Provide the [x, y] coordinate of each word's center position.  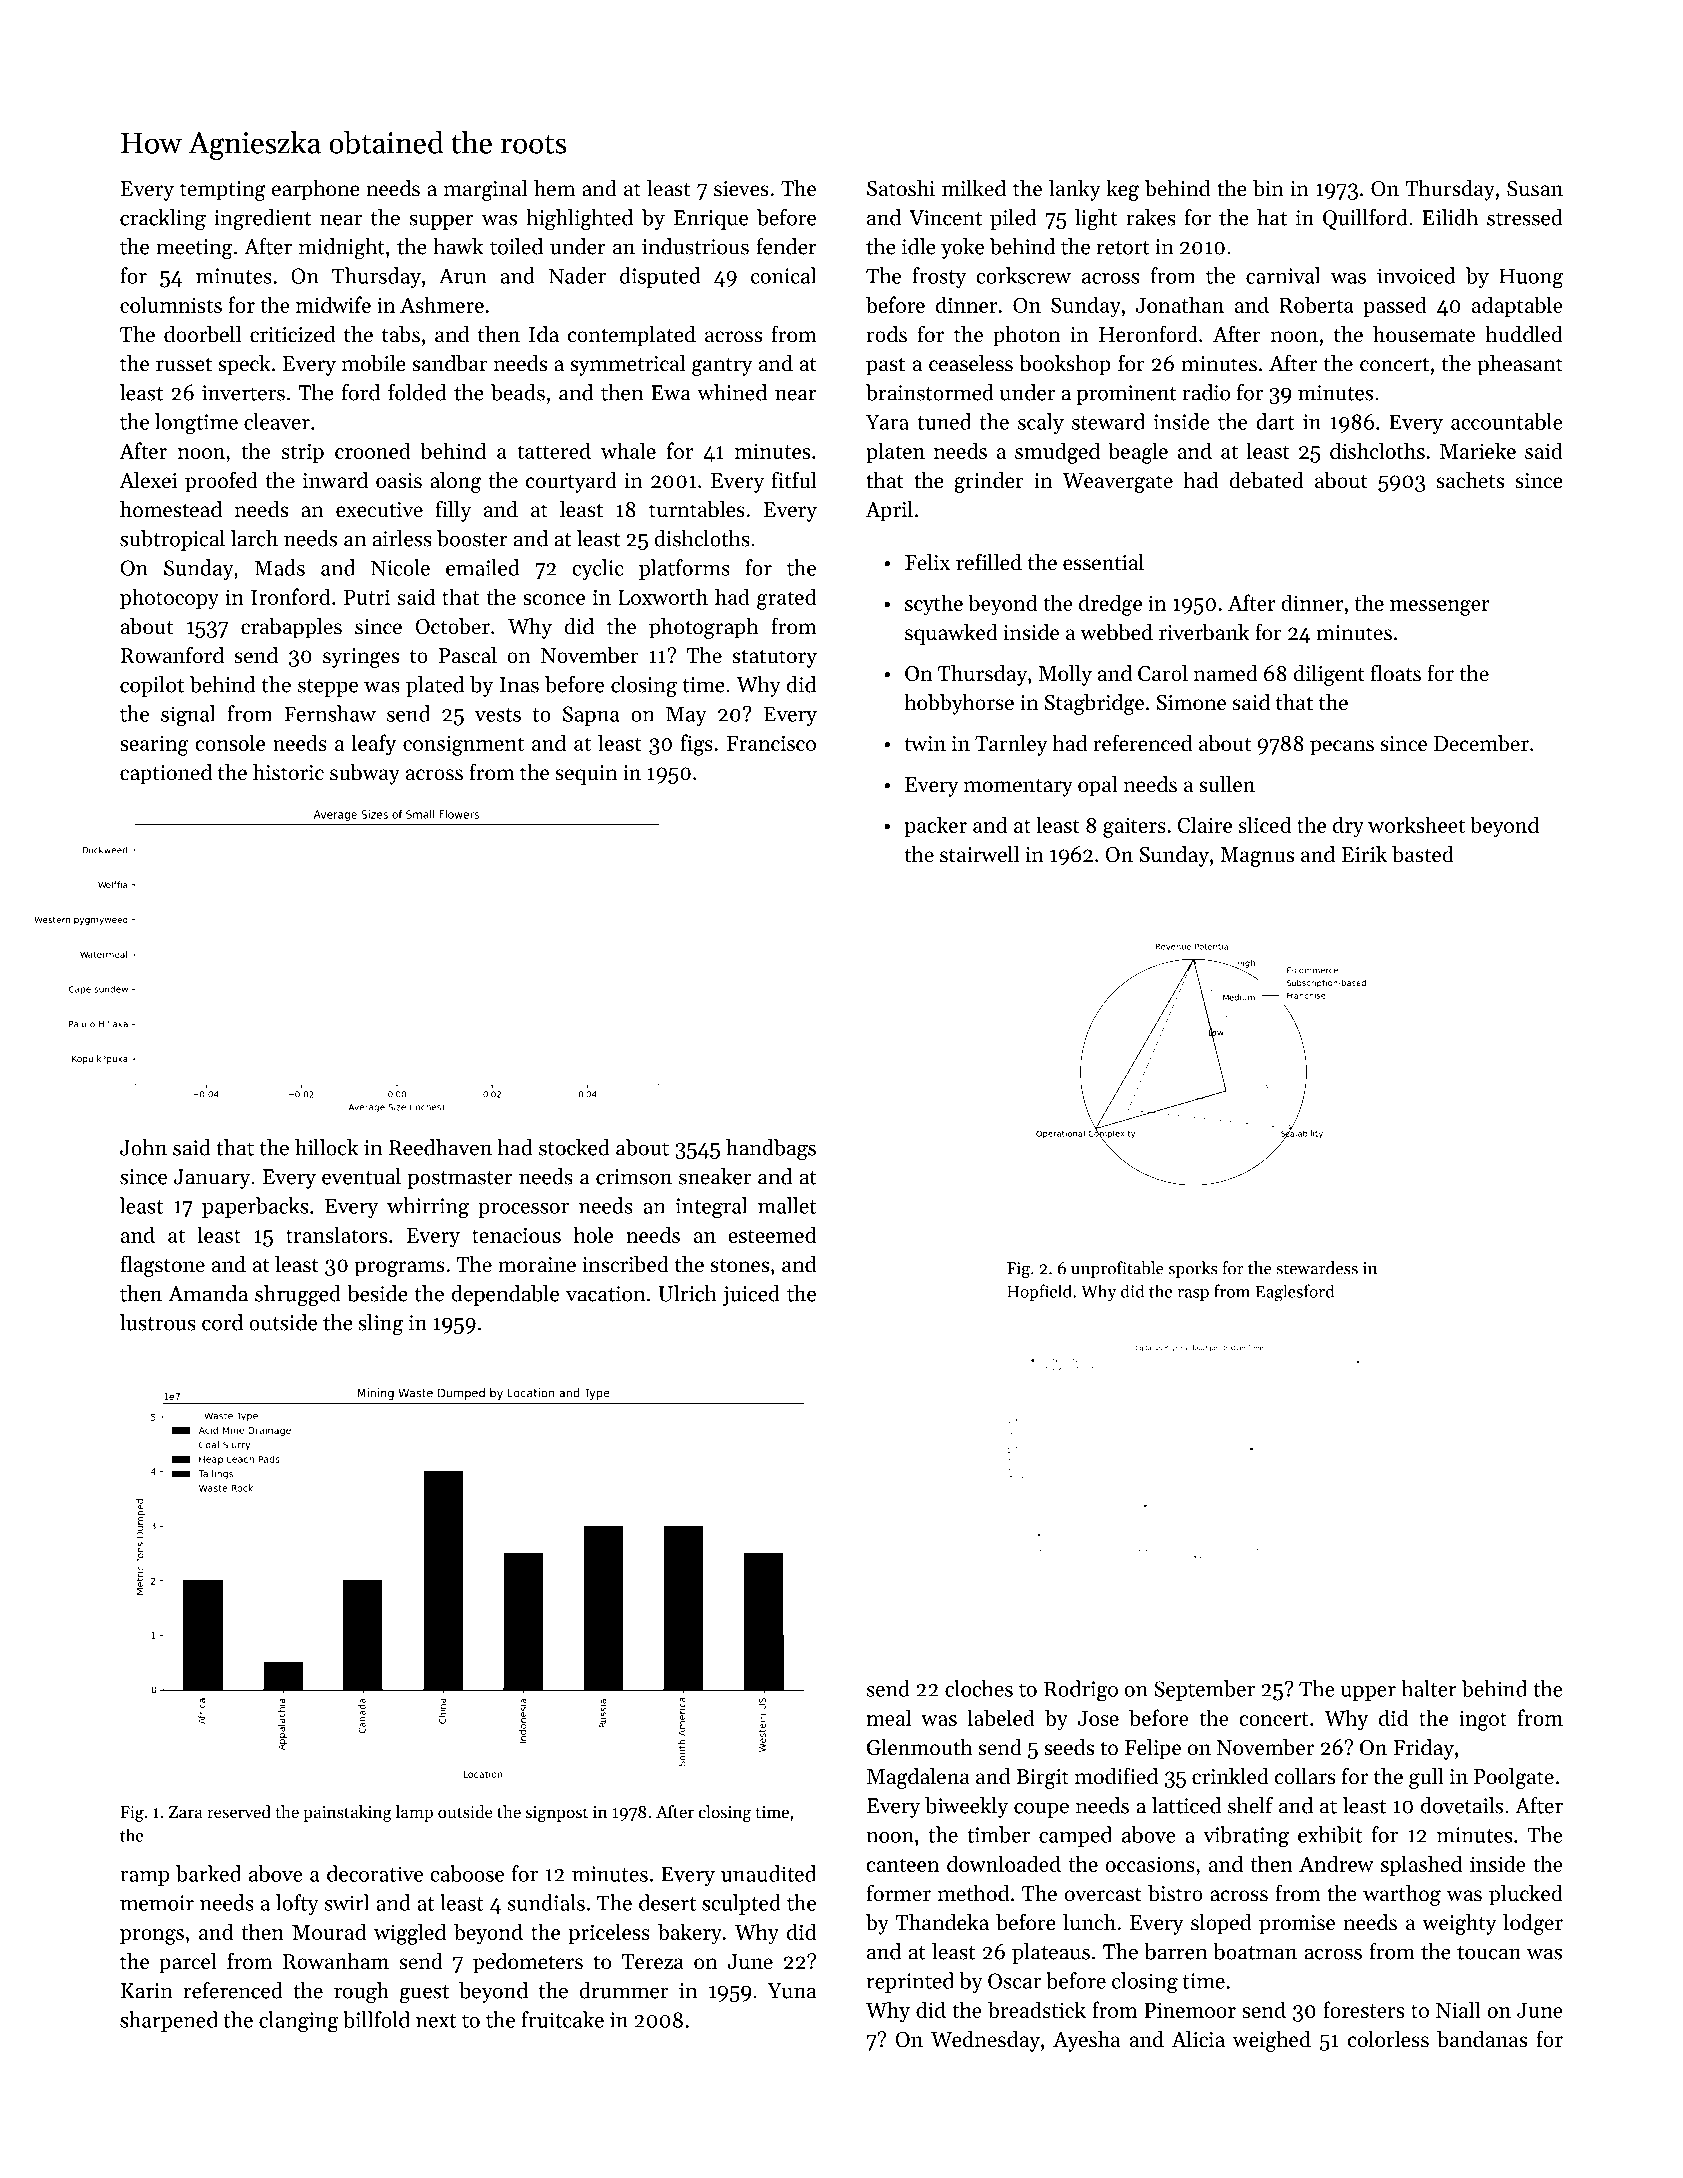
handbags [771, 1149]
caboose [467, 1873]
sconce [554, 599]
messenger [1440, 608]
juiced [751, 1295]
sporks [1193, 1269]
